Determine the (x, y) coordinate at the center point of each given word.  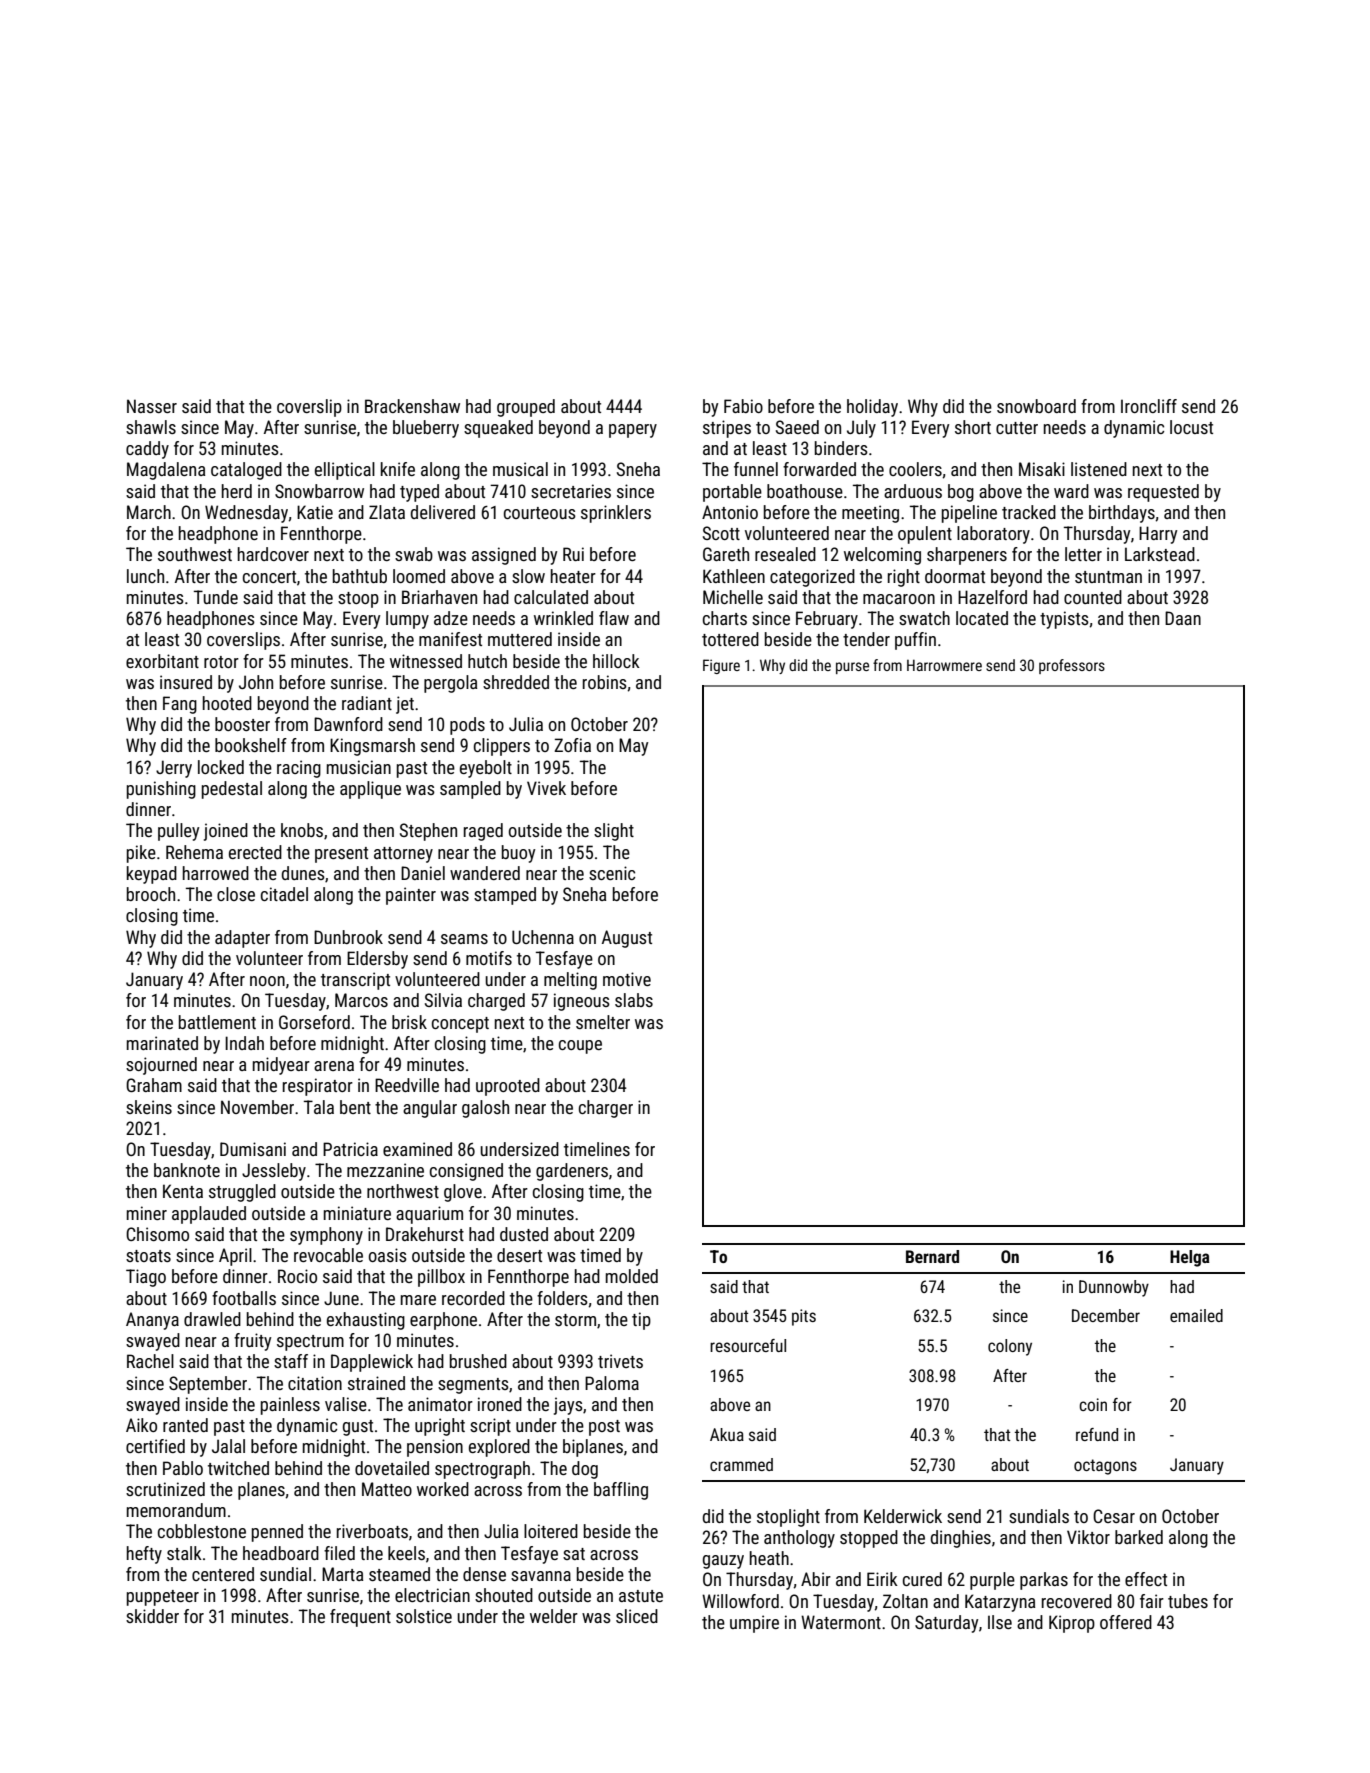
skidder (152, 1616)
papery (633, 431)
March (149, 512)
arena (334, 1066)
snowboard (1036, 406)
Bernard (932, 1256)
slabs (634, 1000)
